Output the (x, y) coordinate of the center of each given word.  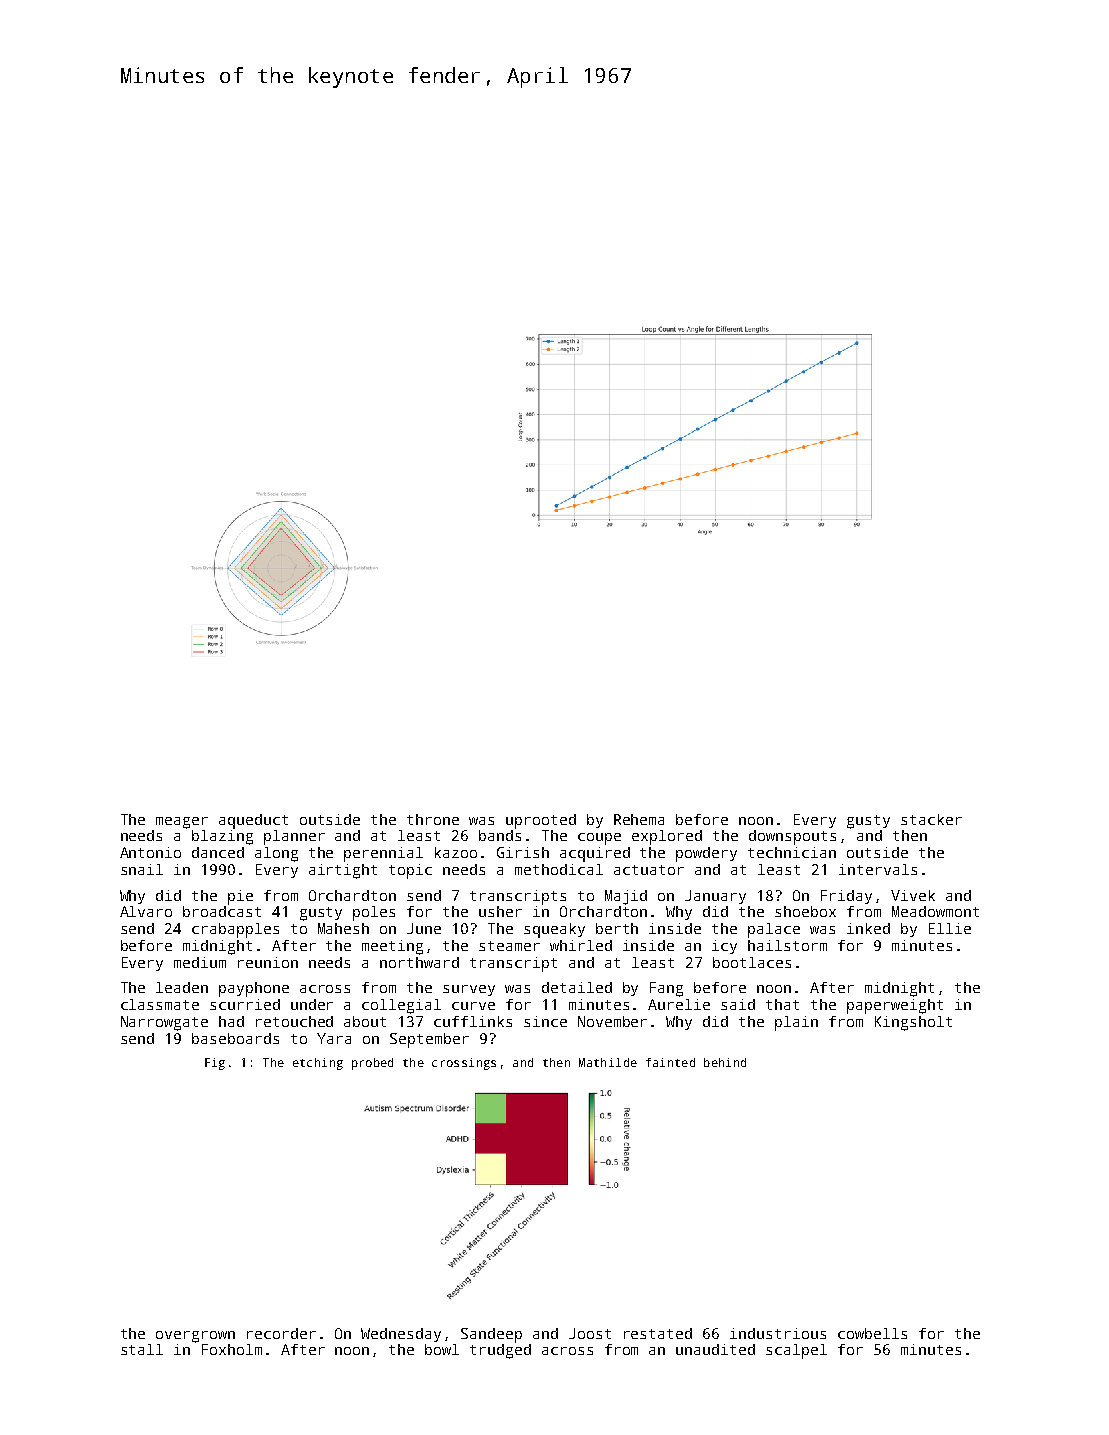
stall (142, 1349)
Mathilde (608, 1062)
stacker (931, 819)
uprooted (541, 821)
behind (725, 1062)
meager (182, 823)
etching (318, 1064)
